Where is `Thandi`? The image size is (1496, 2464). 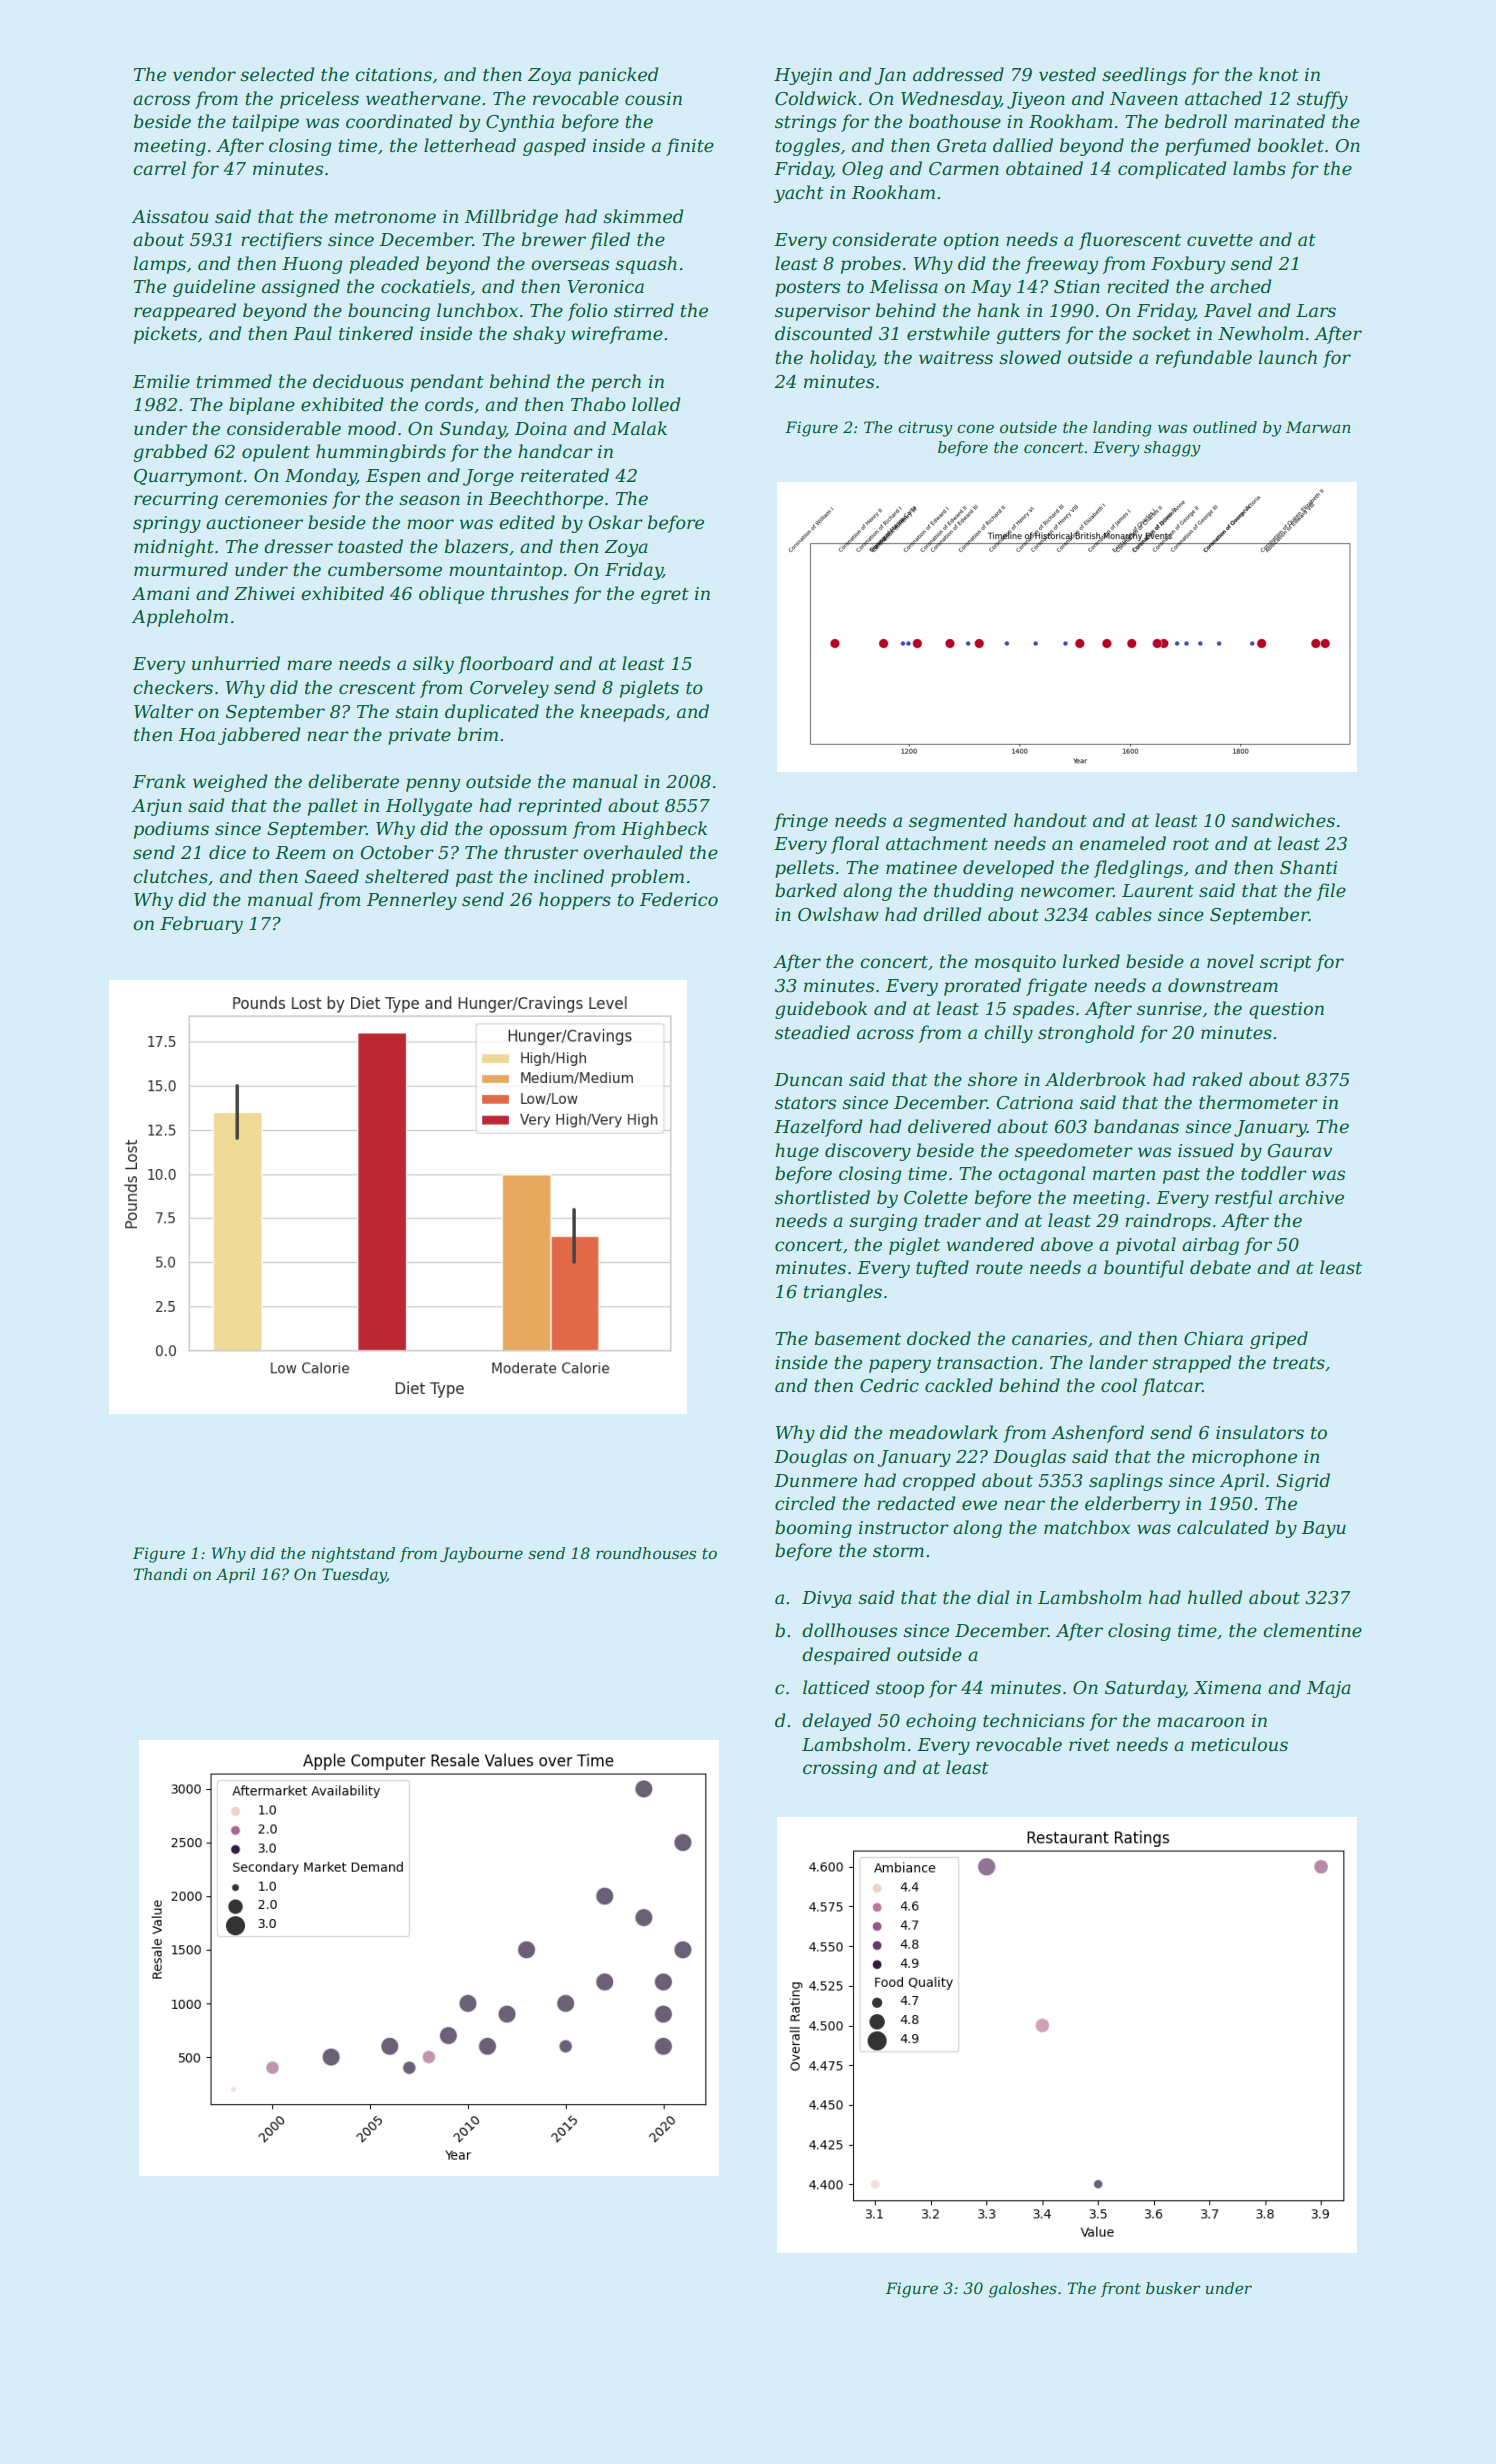
Thandi is located at coordinates (160, 1574).
